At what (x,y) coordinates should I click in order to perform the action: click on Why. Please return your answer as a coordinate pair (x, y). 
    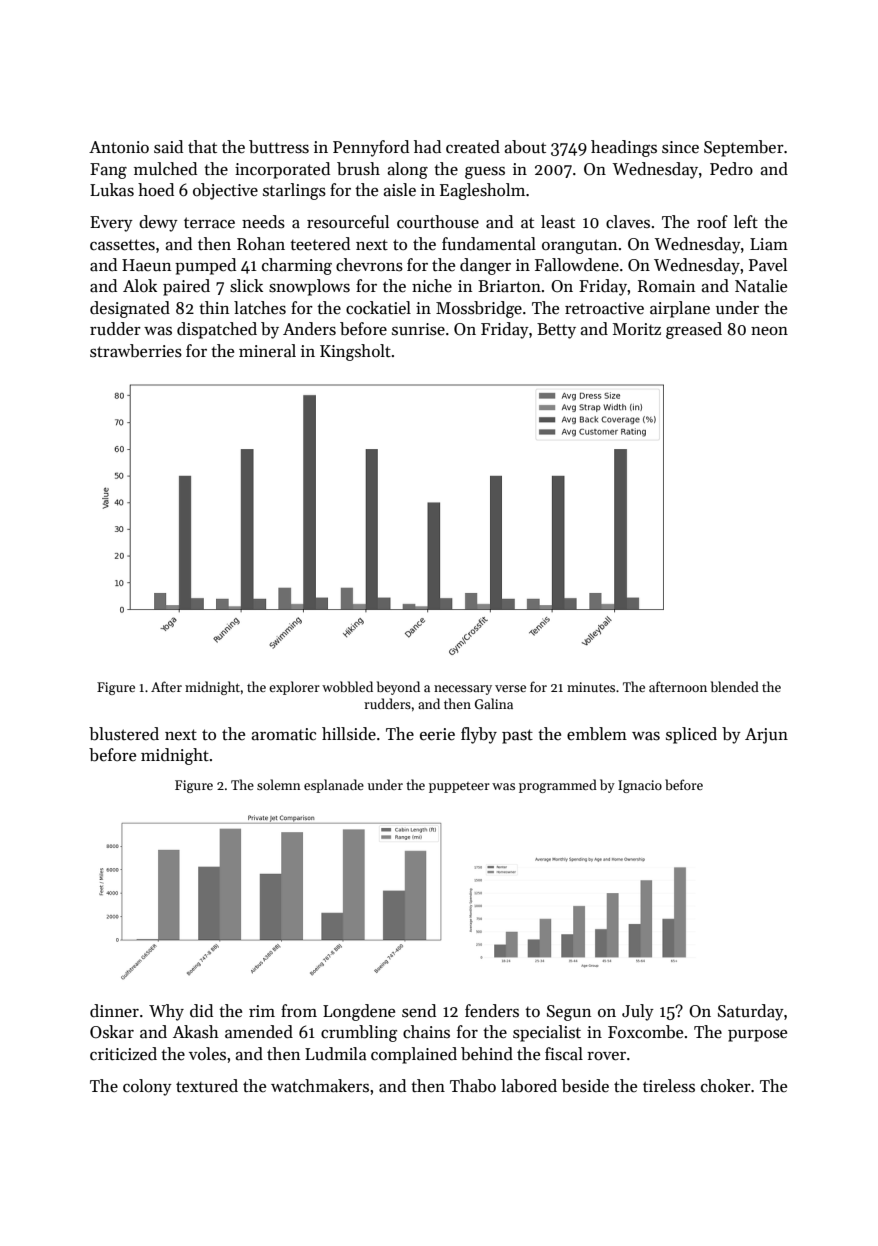
    Looking at the image, I should click on (166, 1012).
